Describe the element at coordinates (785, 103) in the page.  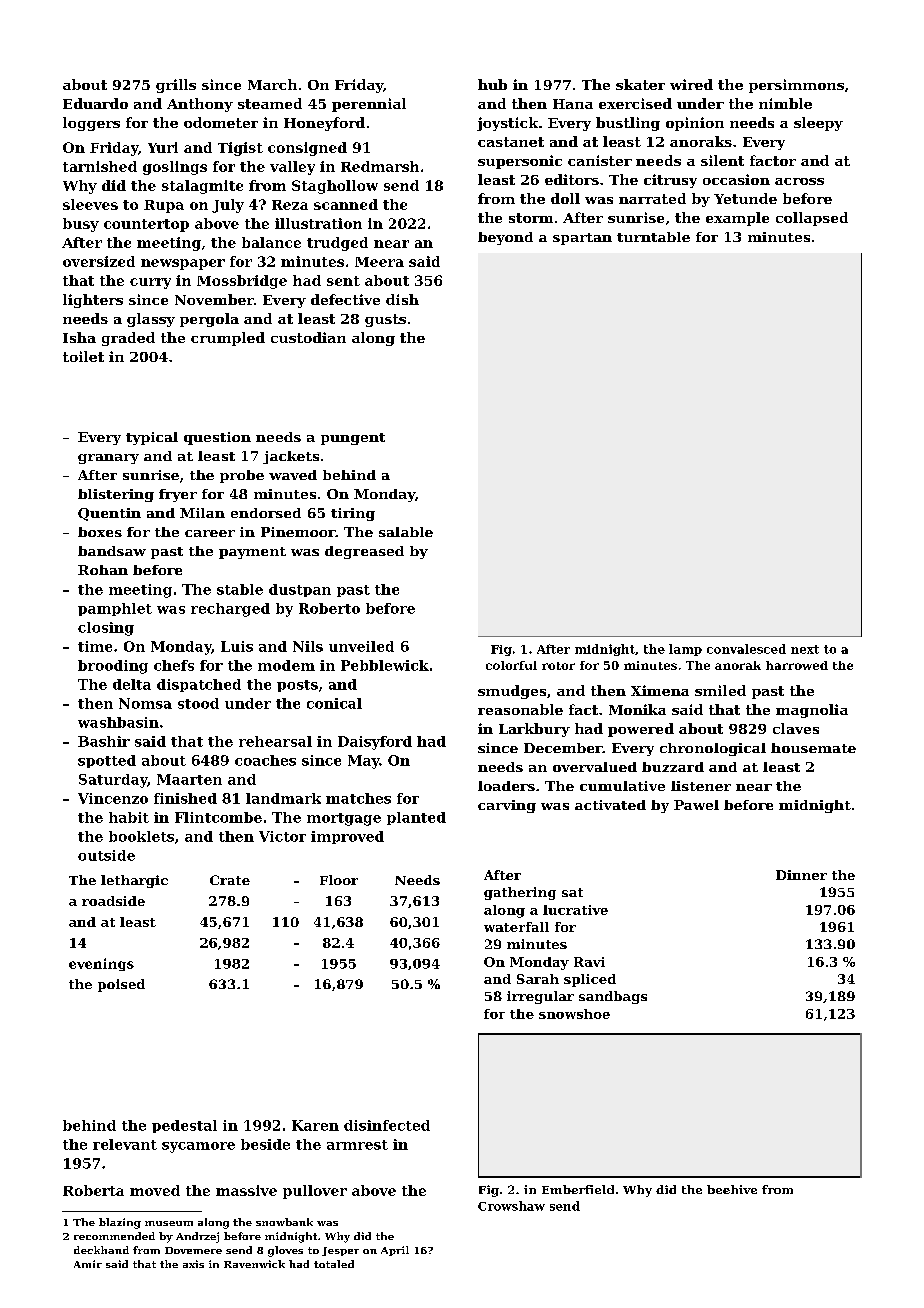
I see `nimble` at that location.
